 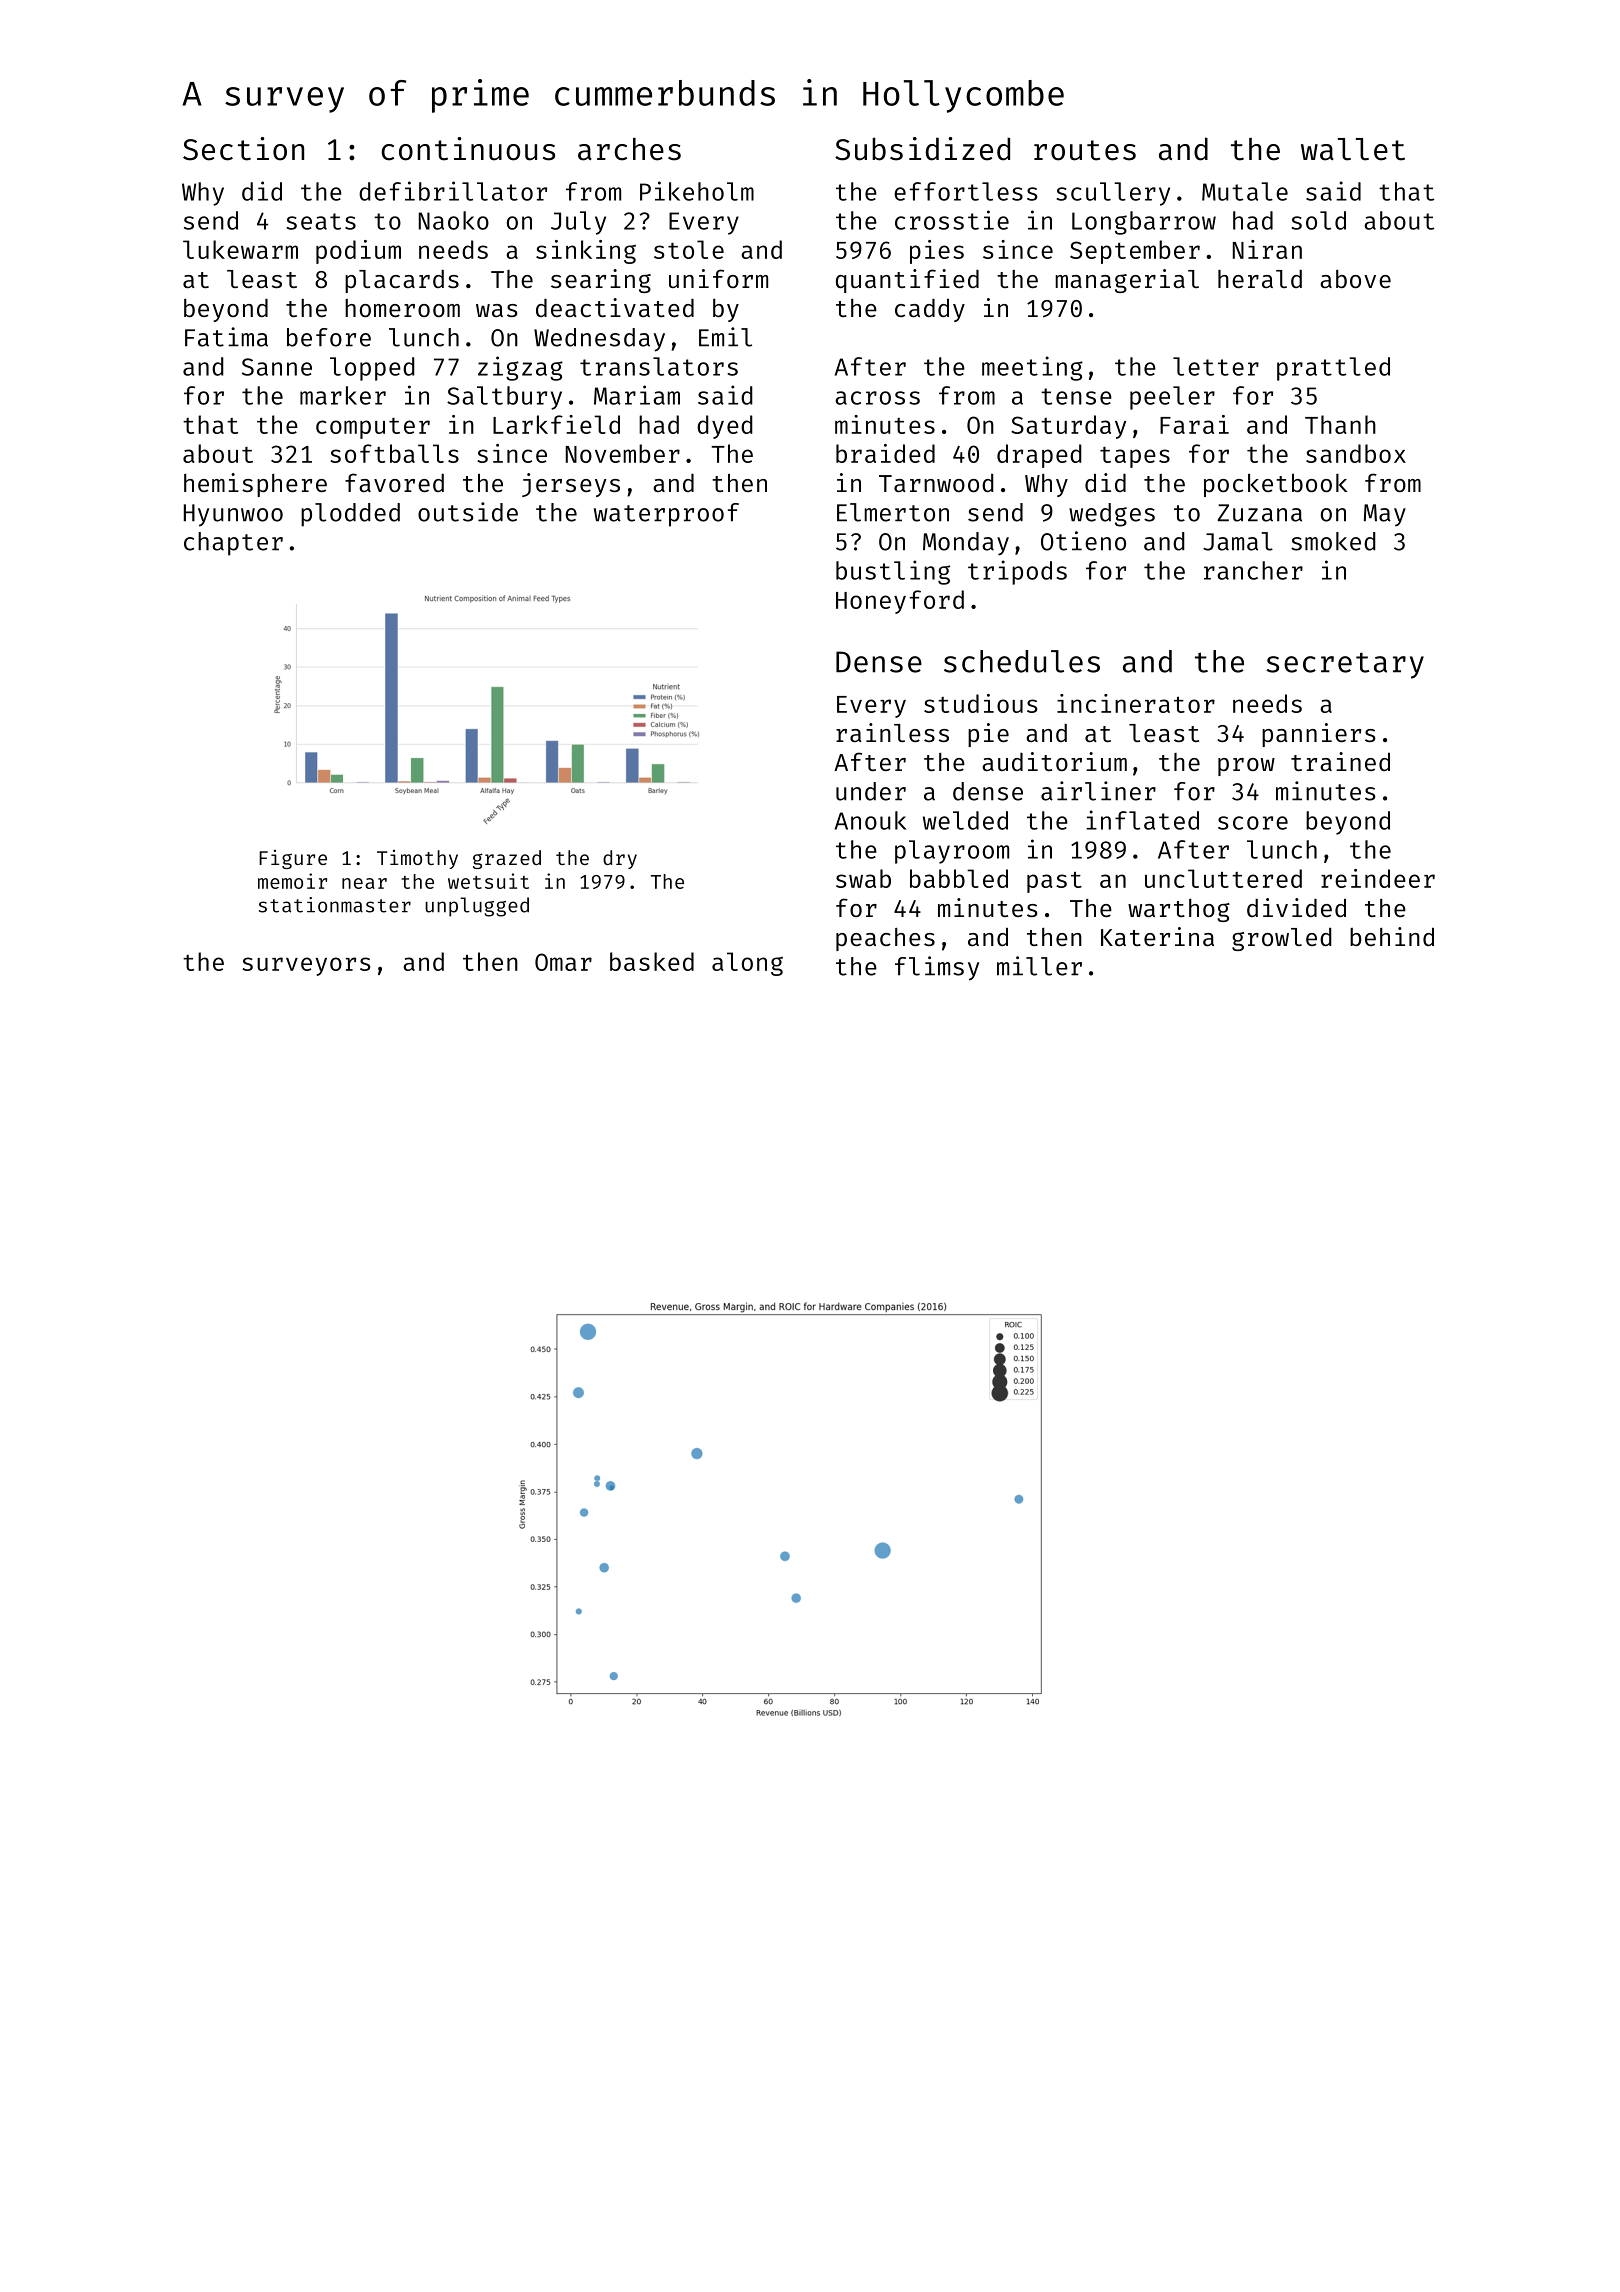 What do you see at coordinates (477, 907) in the screenshot?
I see `unplugged` at bounding box center [477, 907].
